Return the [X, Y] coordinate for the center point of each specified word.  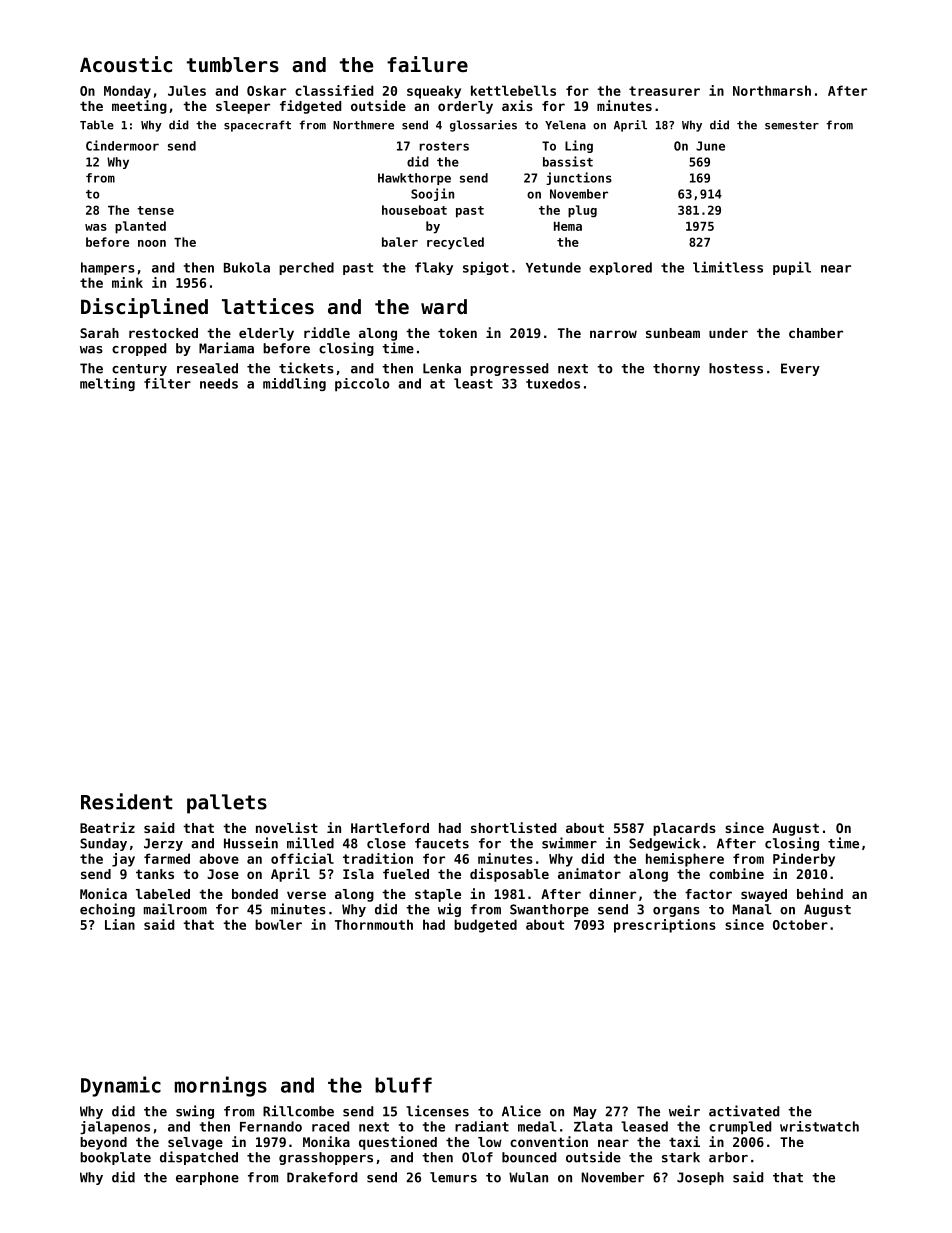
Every [800, 369]
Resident [127, 801]
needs [219, 383]
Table [97, 125]
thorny [676, 369]
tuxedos [553, 383]
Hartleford [390, 828]
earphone [207, 1178]
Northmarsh [772, 90]
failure [427, 64]
